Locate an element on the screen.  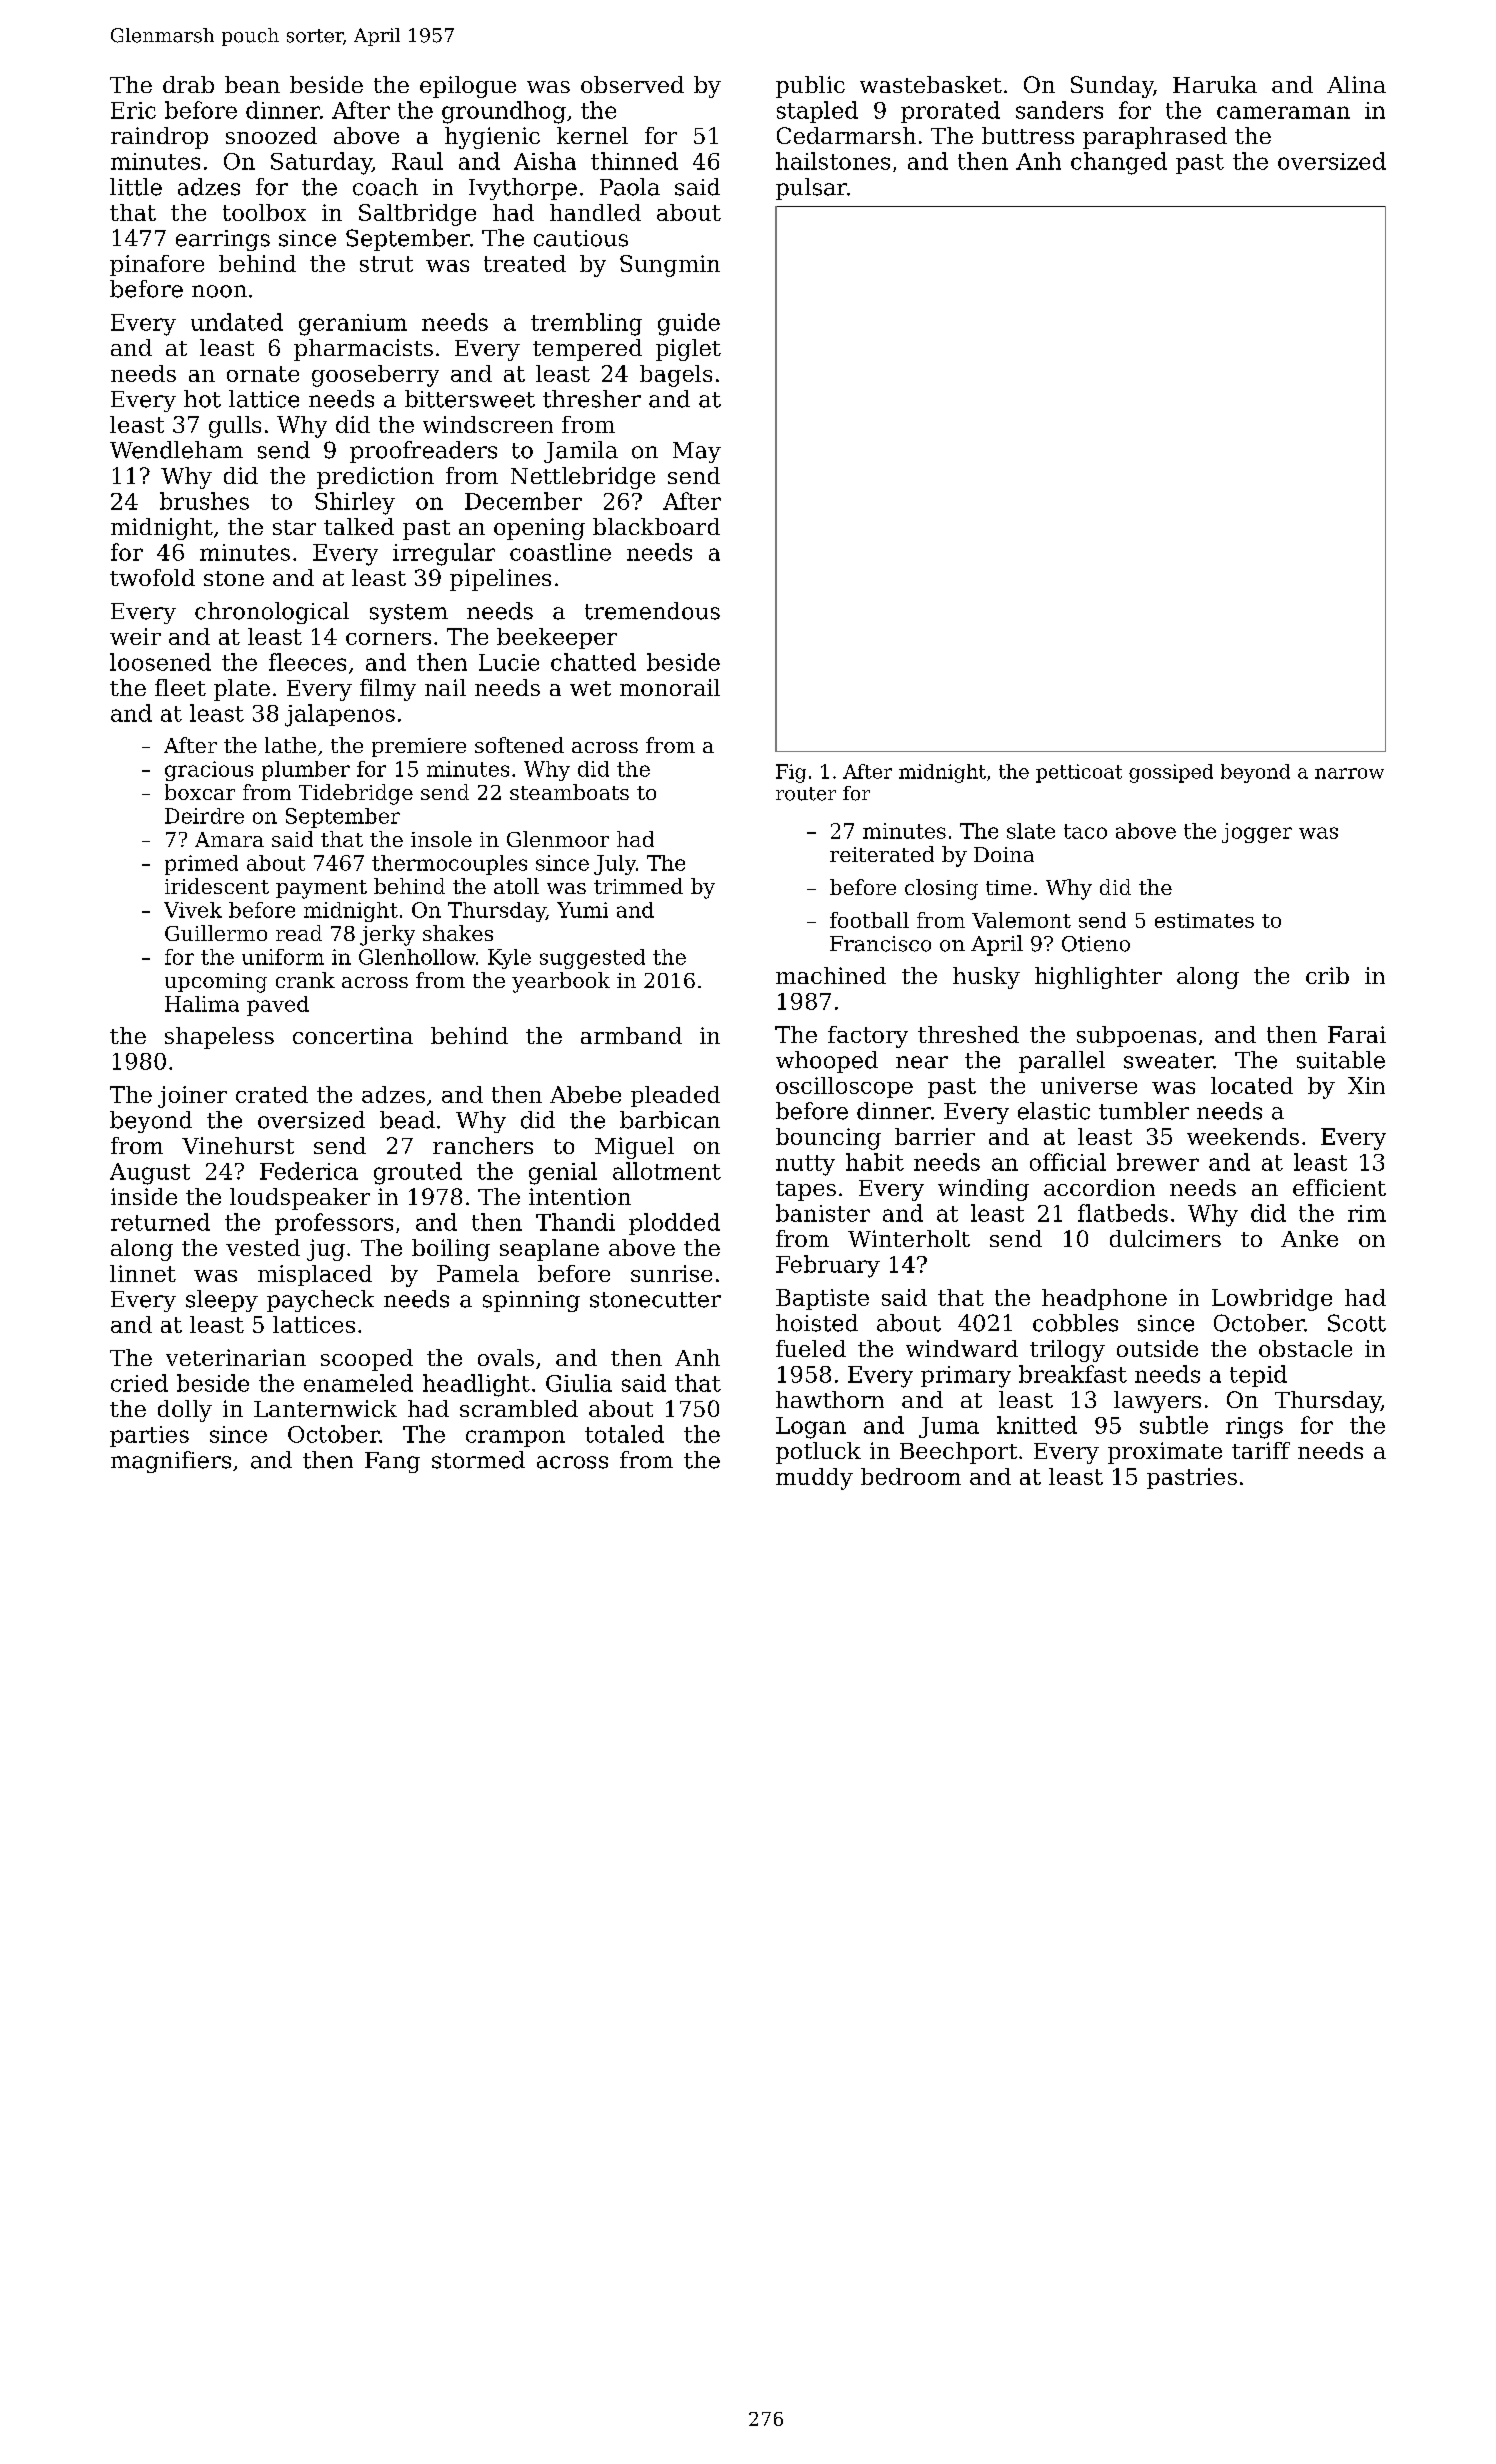
boxcar is located at coordinates (200, 792).
